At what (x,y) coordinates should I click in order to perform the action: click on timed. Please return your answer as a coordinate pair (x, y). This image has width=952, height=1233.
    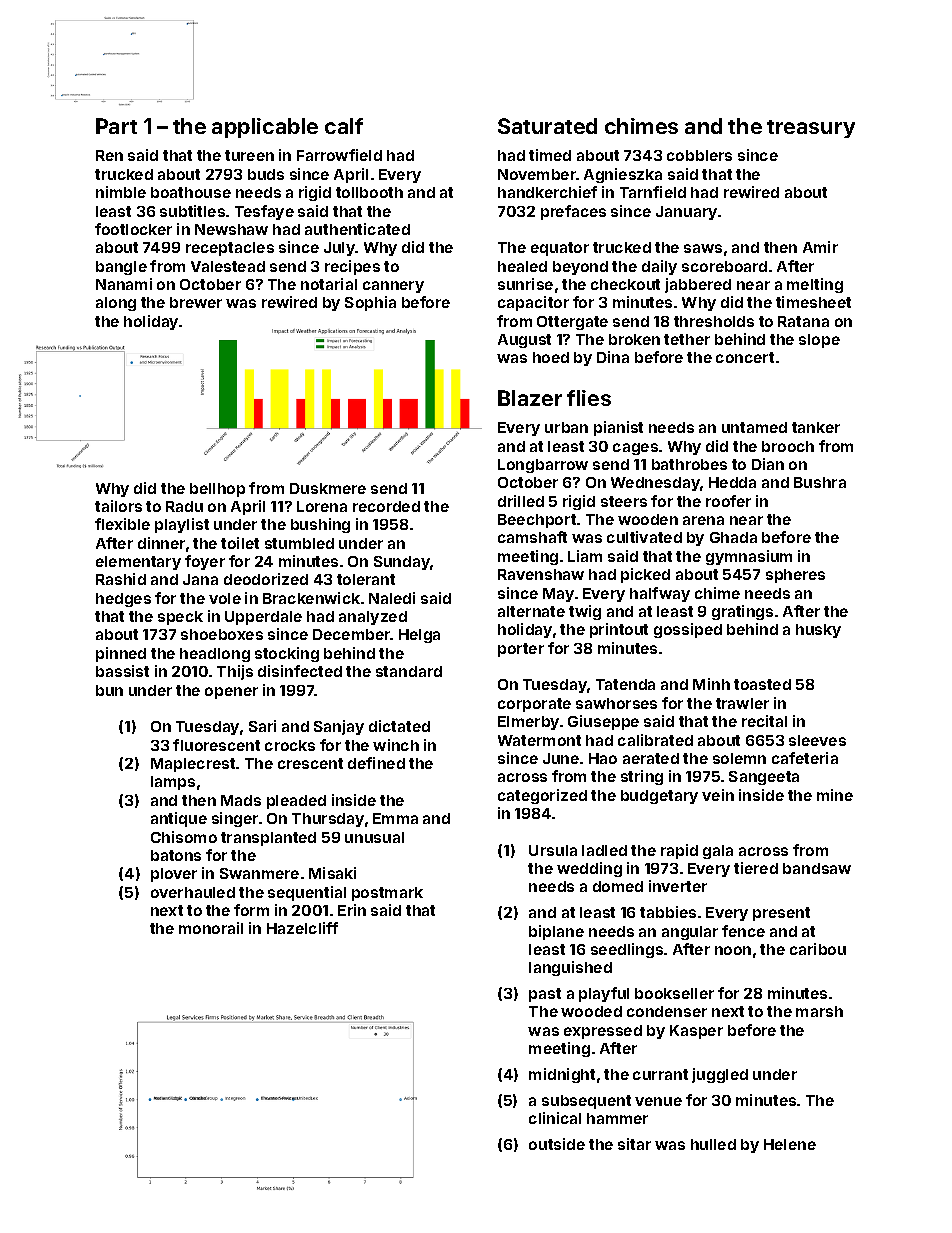
    Looking at the image, I should click on (550, 155).
